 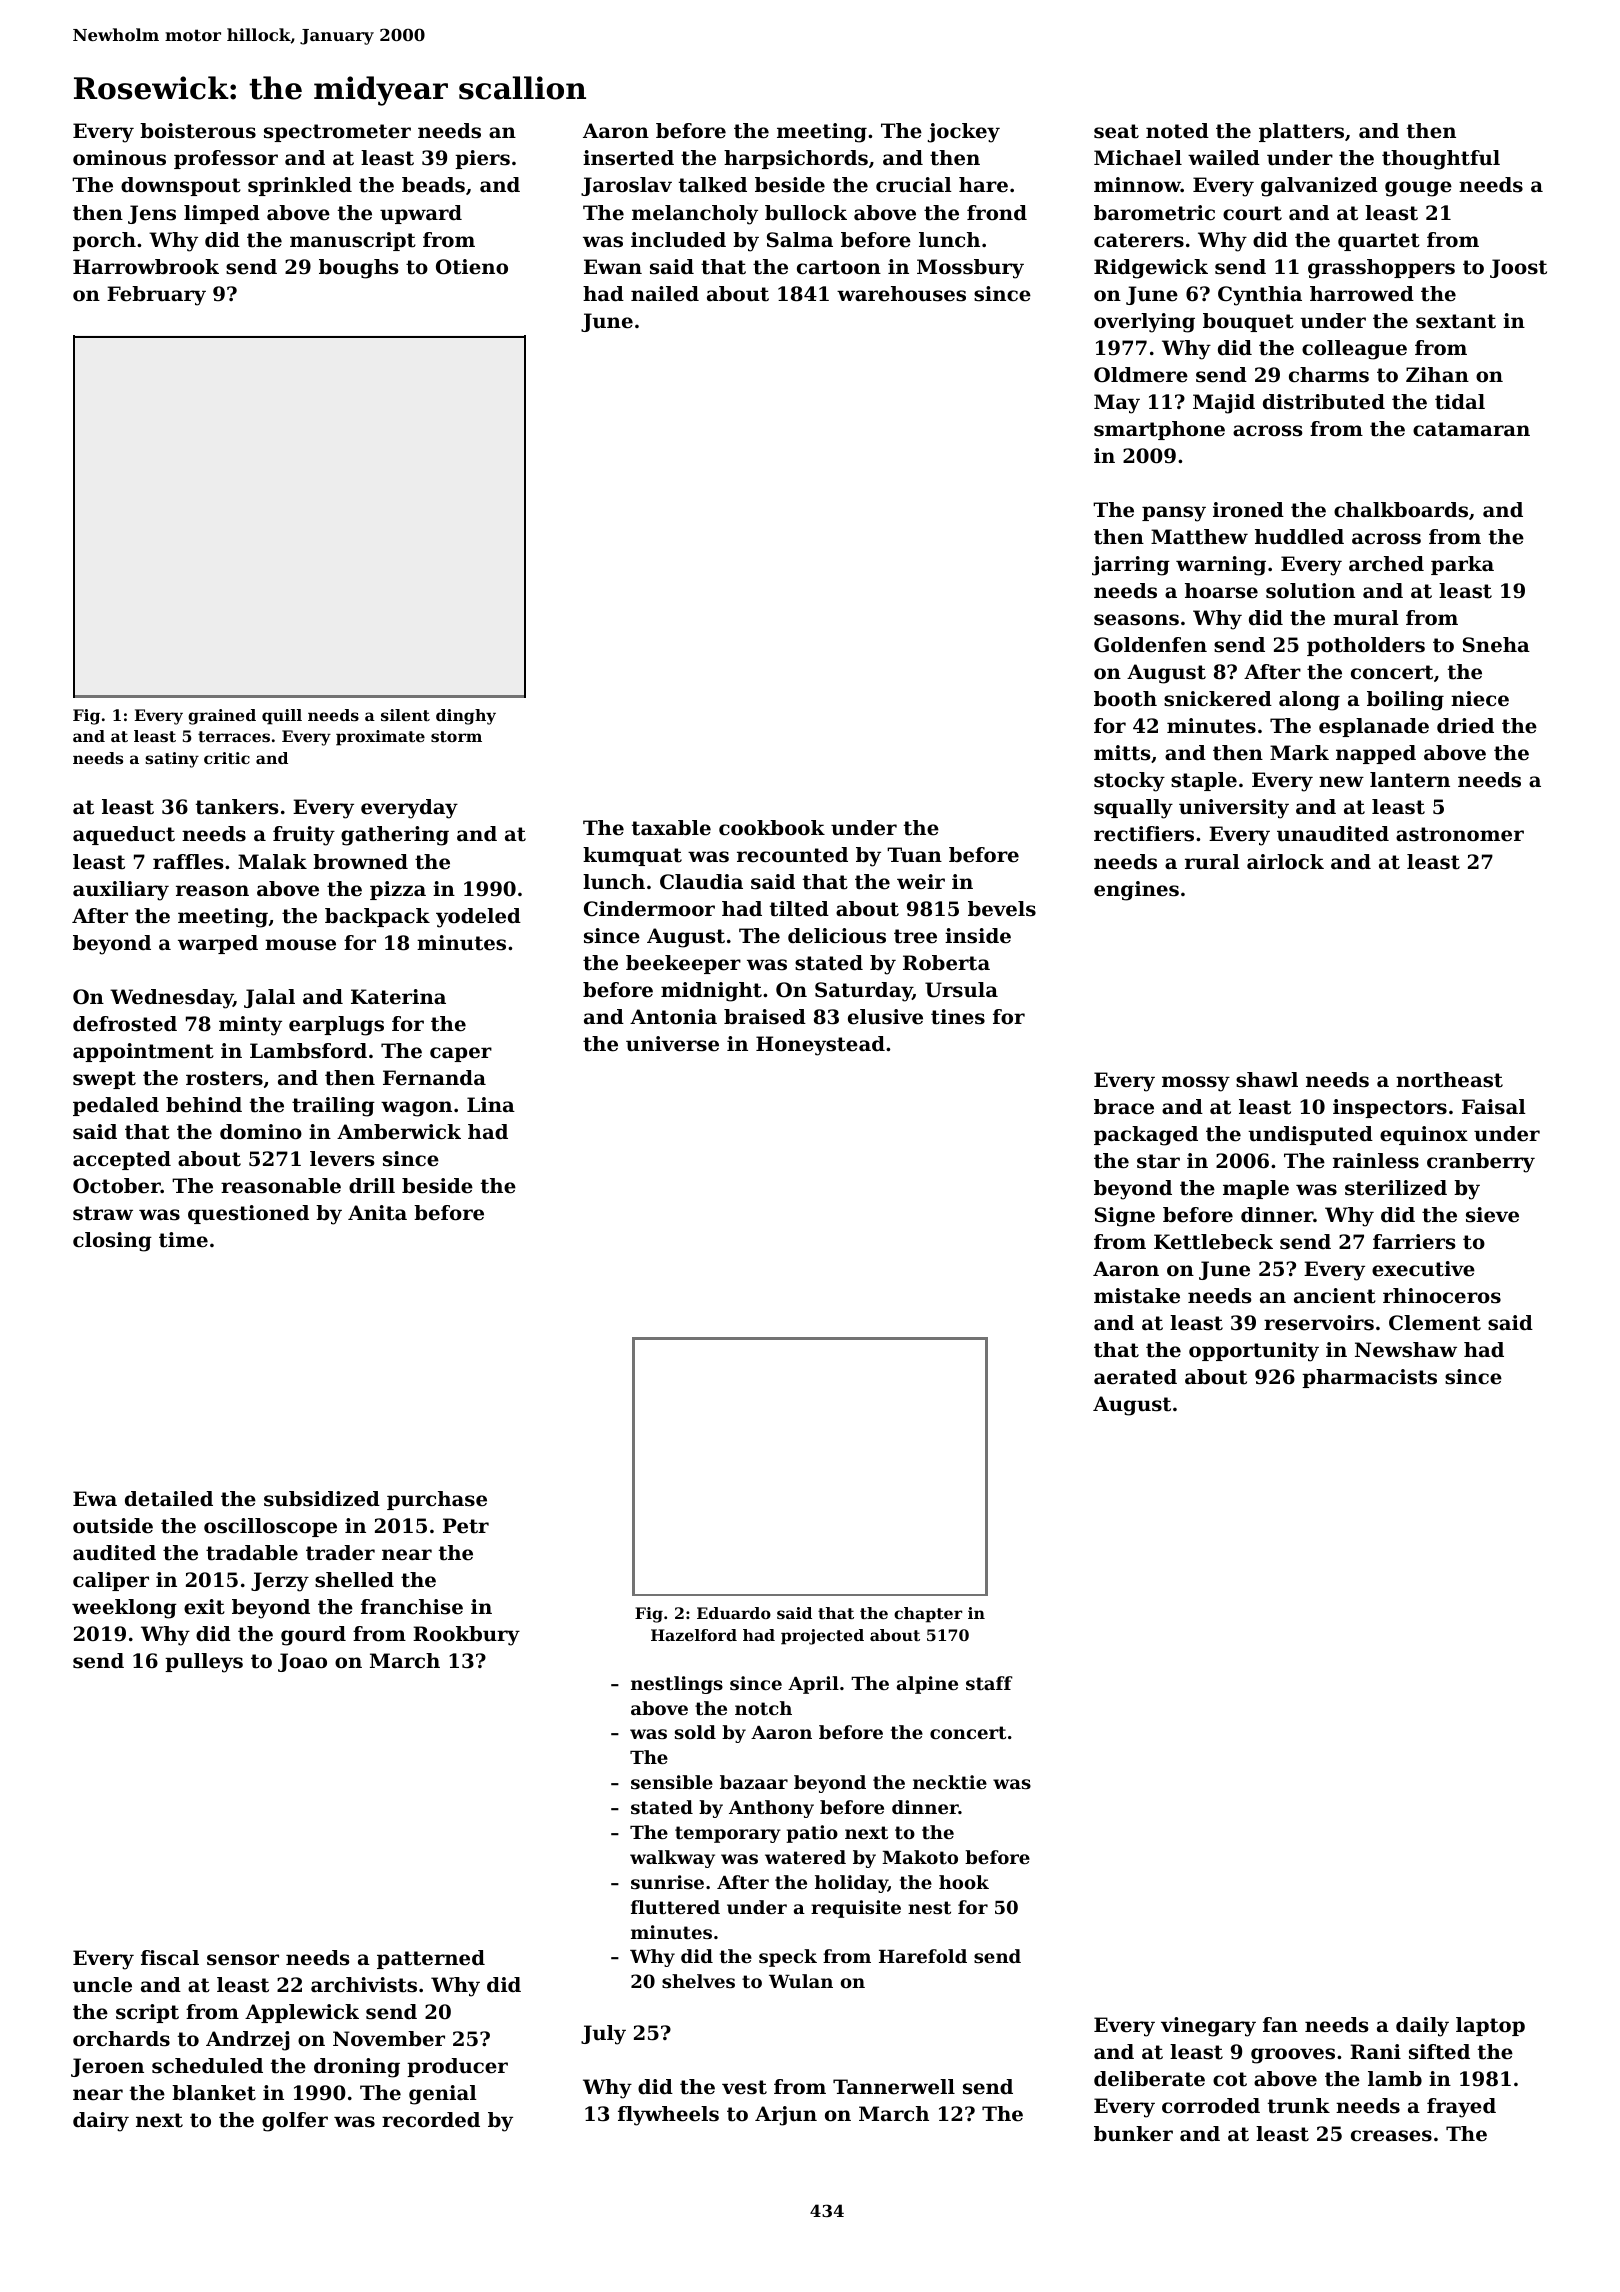 What do you see at coordinates (1137, 1296) in the screenshot?
I see `mistake` at bounding box center [1137, 1296].
